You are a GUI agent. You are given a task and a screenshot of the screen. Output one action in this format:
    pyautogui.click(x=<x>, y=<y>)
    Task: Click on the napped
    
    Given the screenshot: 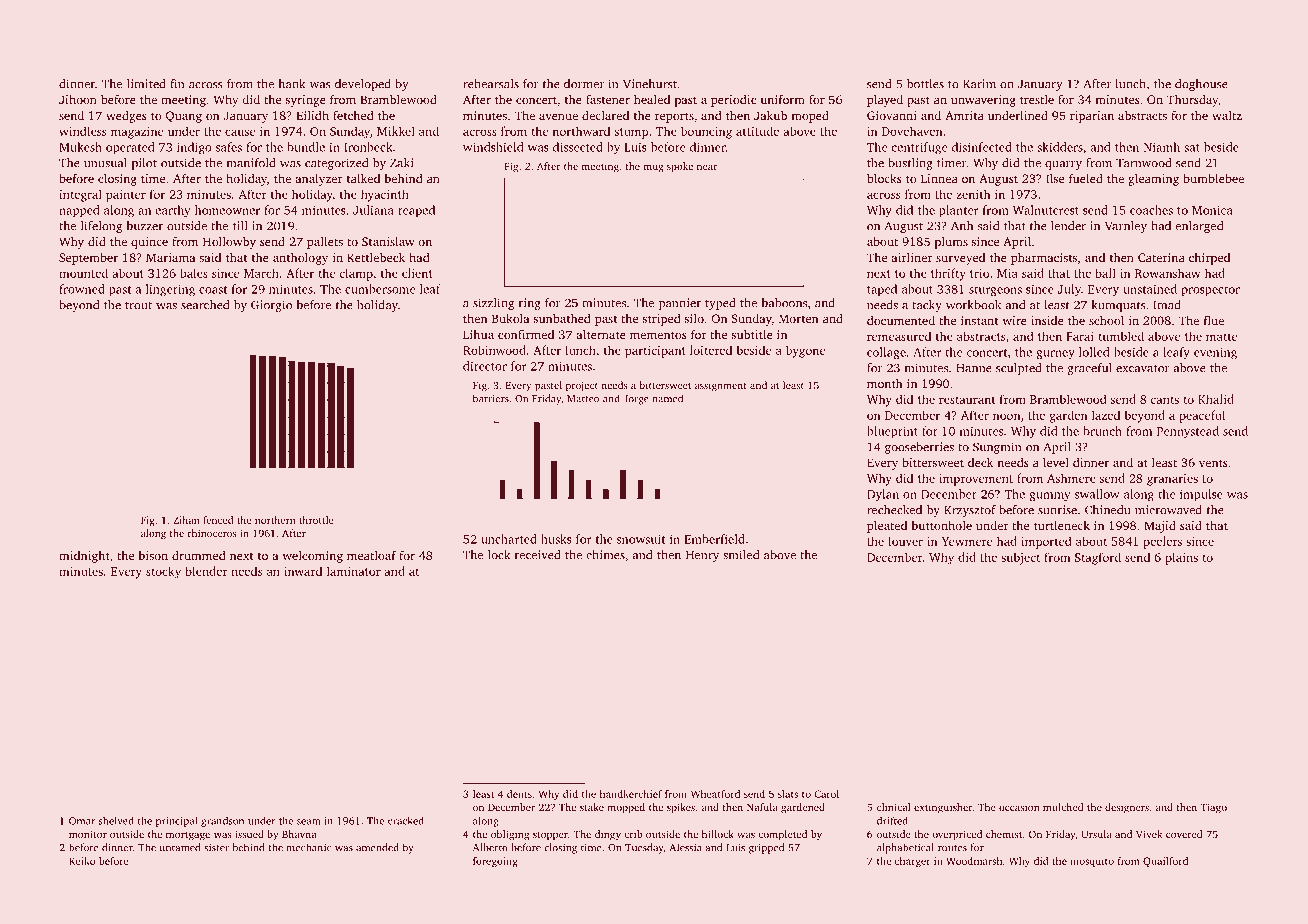 What is the action you would take?
    pyautogui.click(x=79, y=211)
